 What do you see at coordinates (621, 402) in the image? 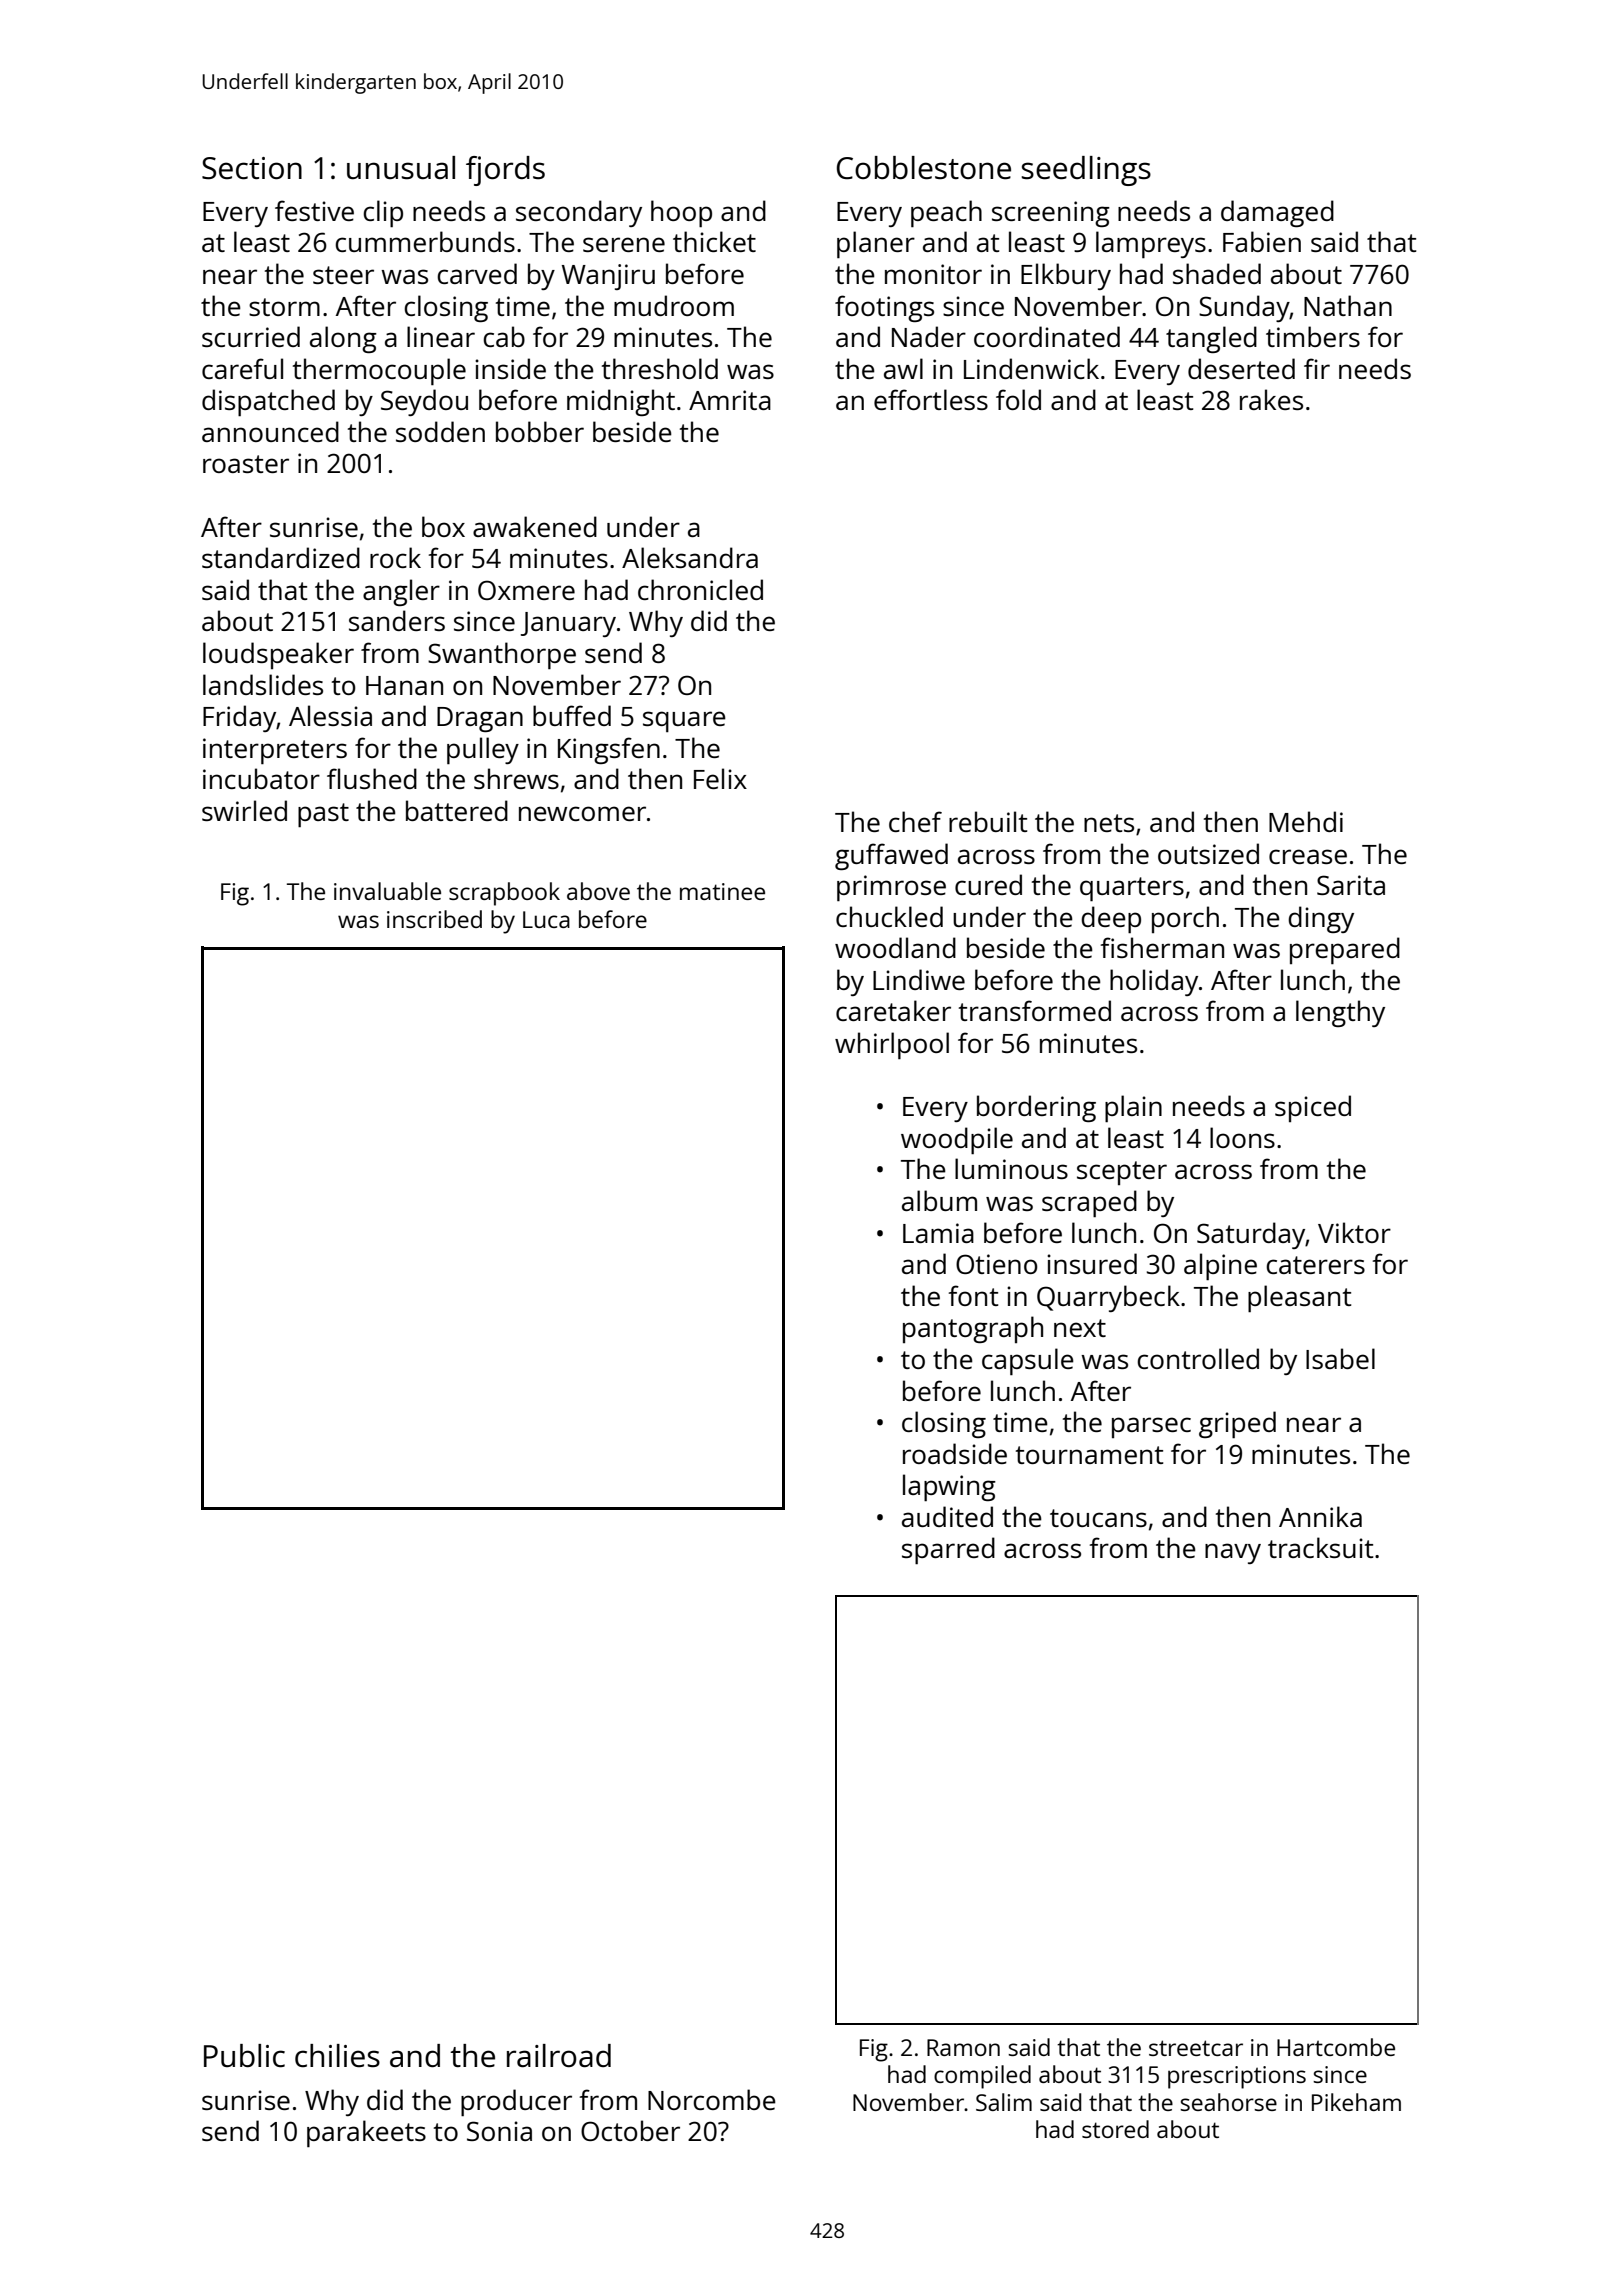
I see `midnight` at bounding box center [621, 402].
